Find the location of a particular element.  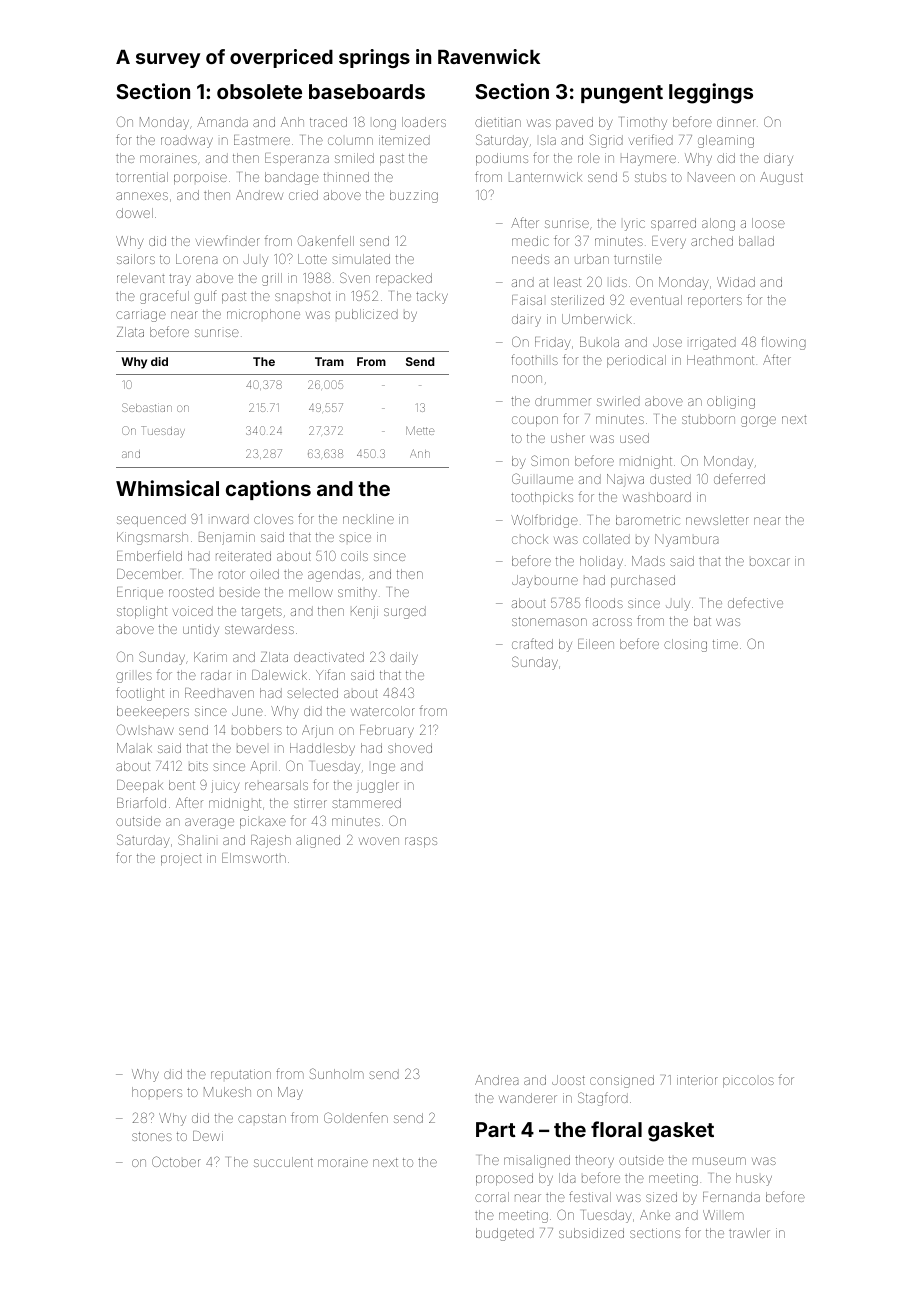

radar is located at coordinates (216, 675).
